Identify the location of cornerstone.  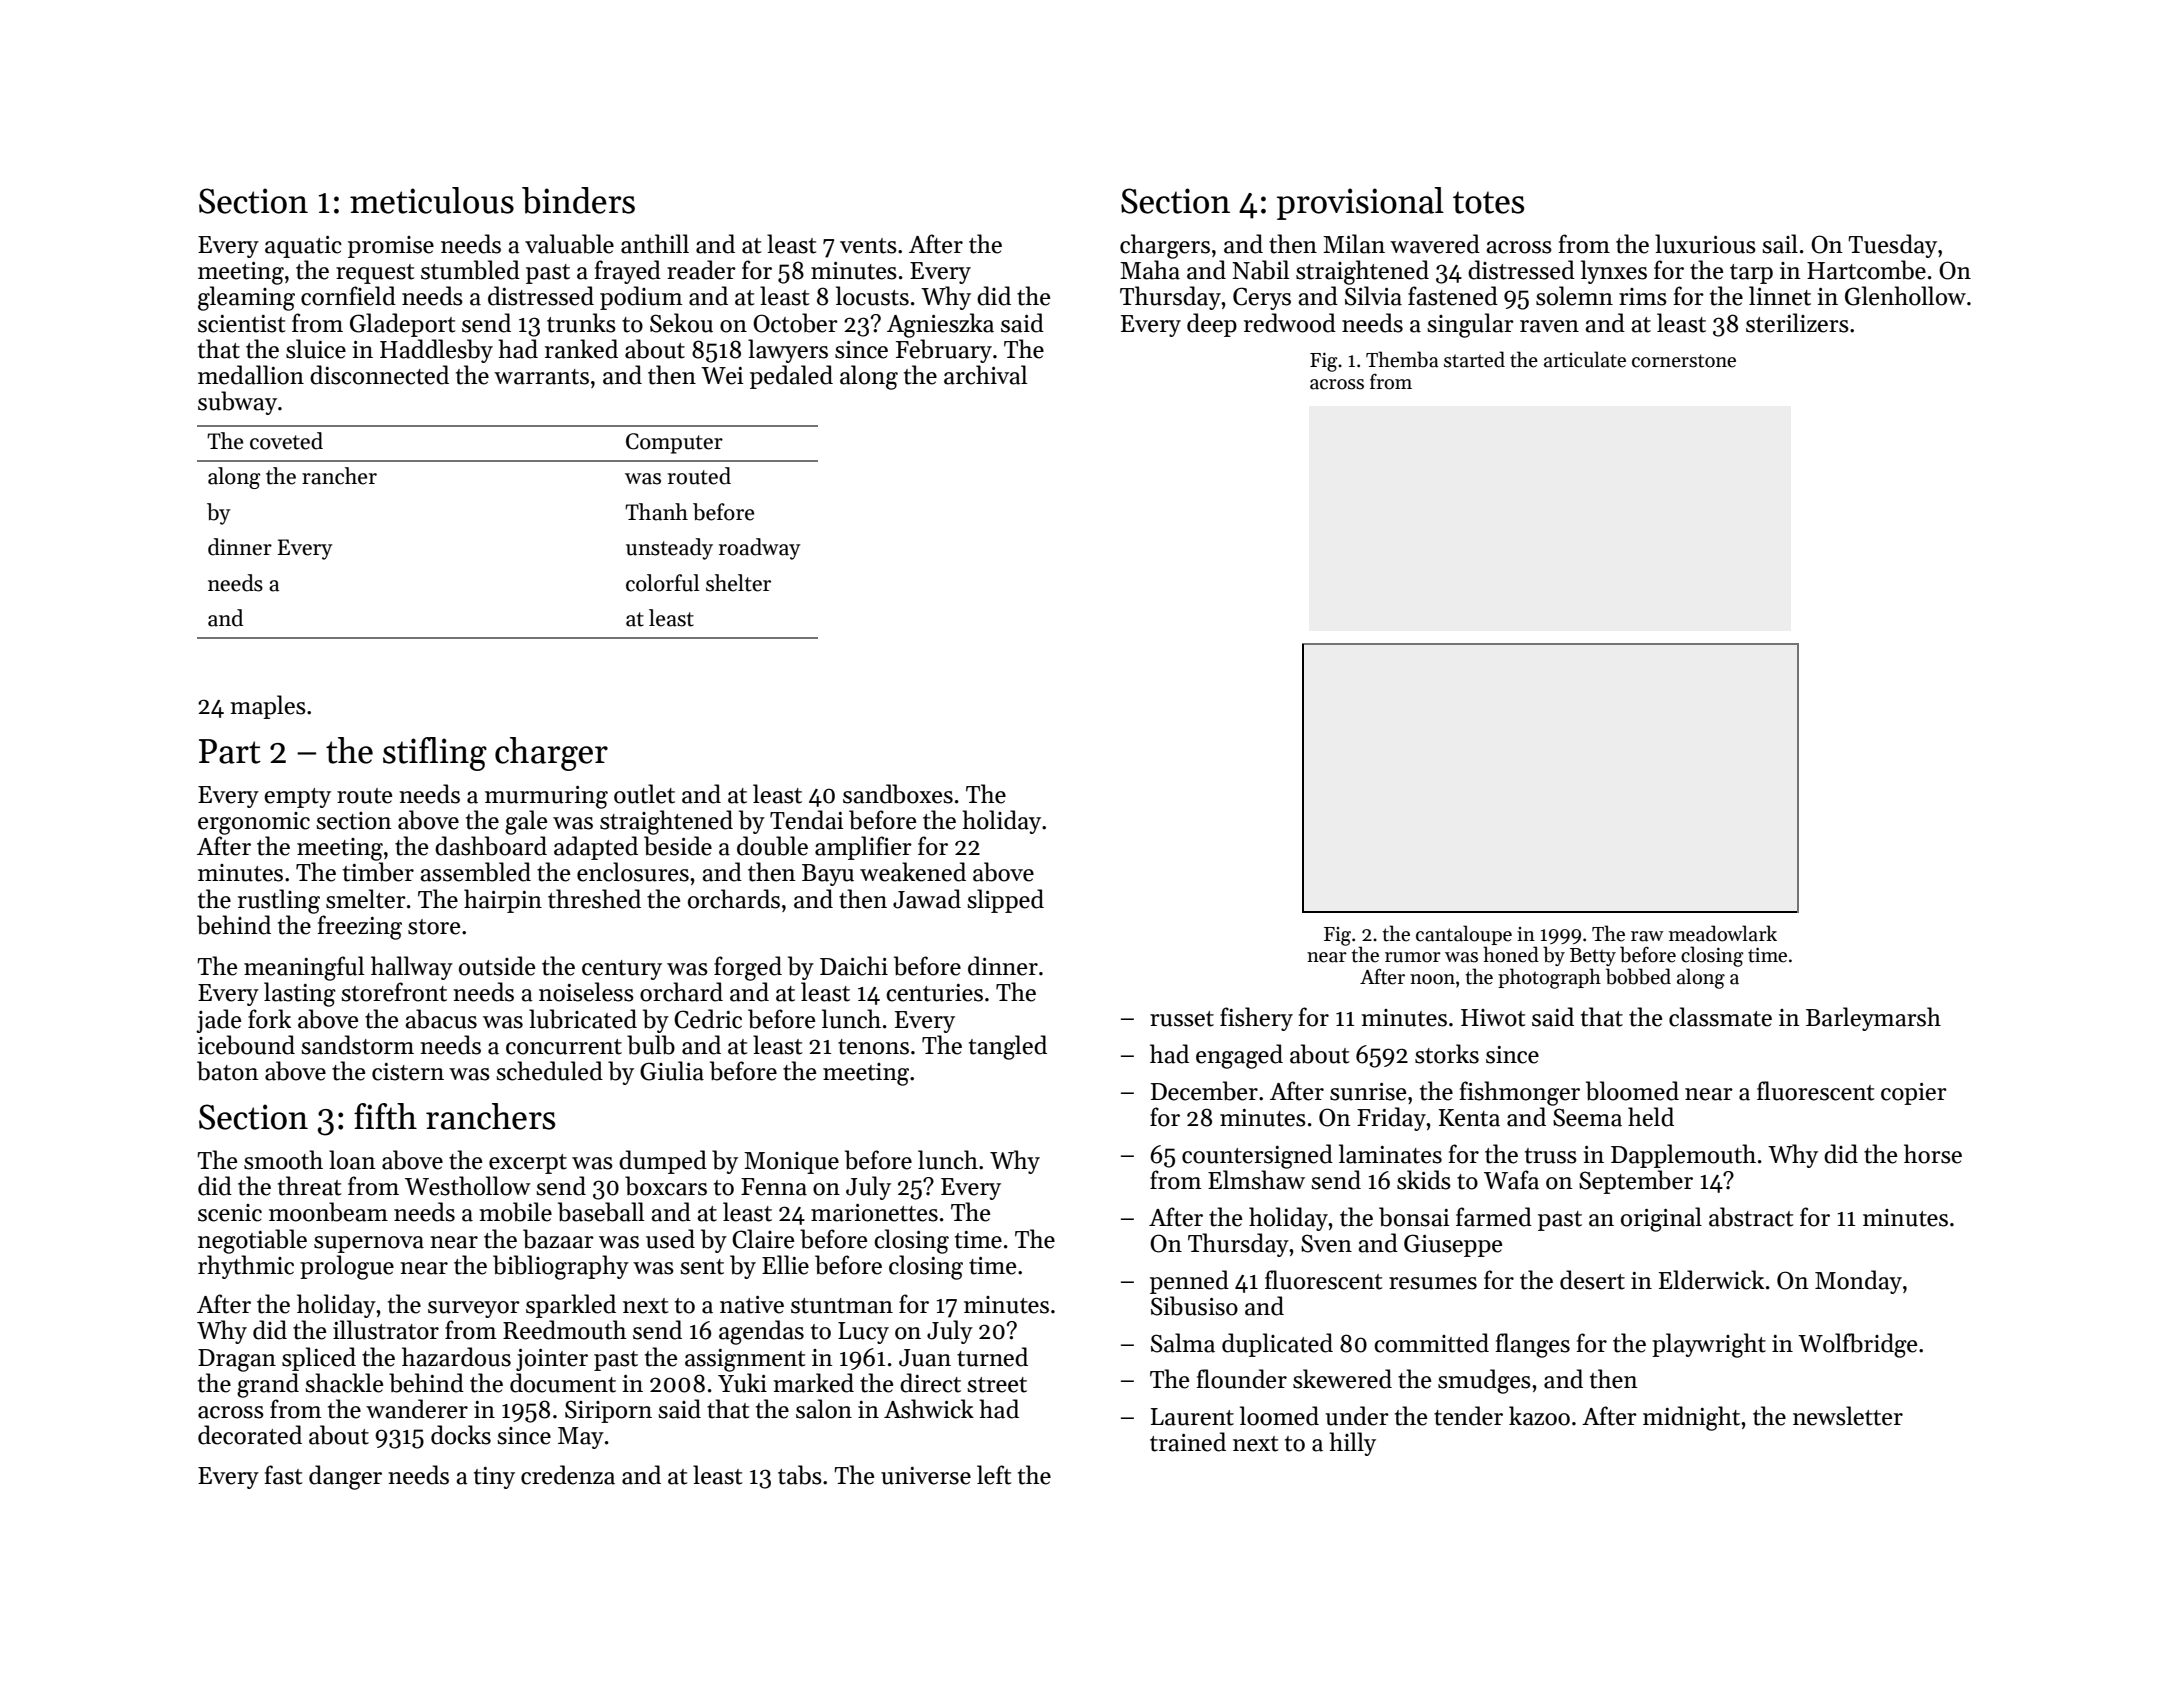
(1684, 361).
